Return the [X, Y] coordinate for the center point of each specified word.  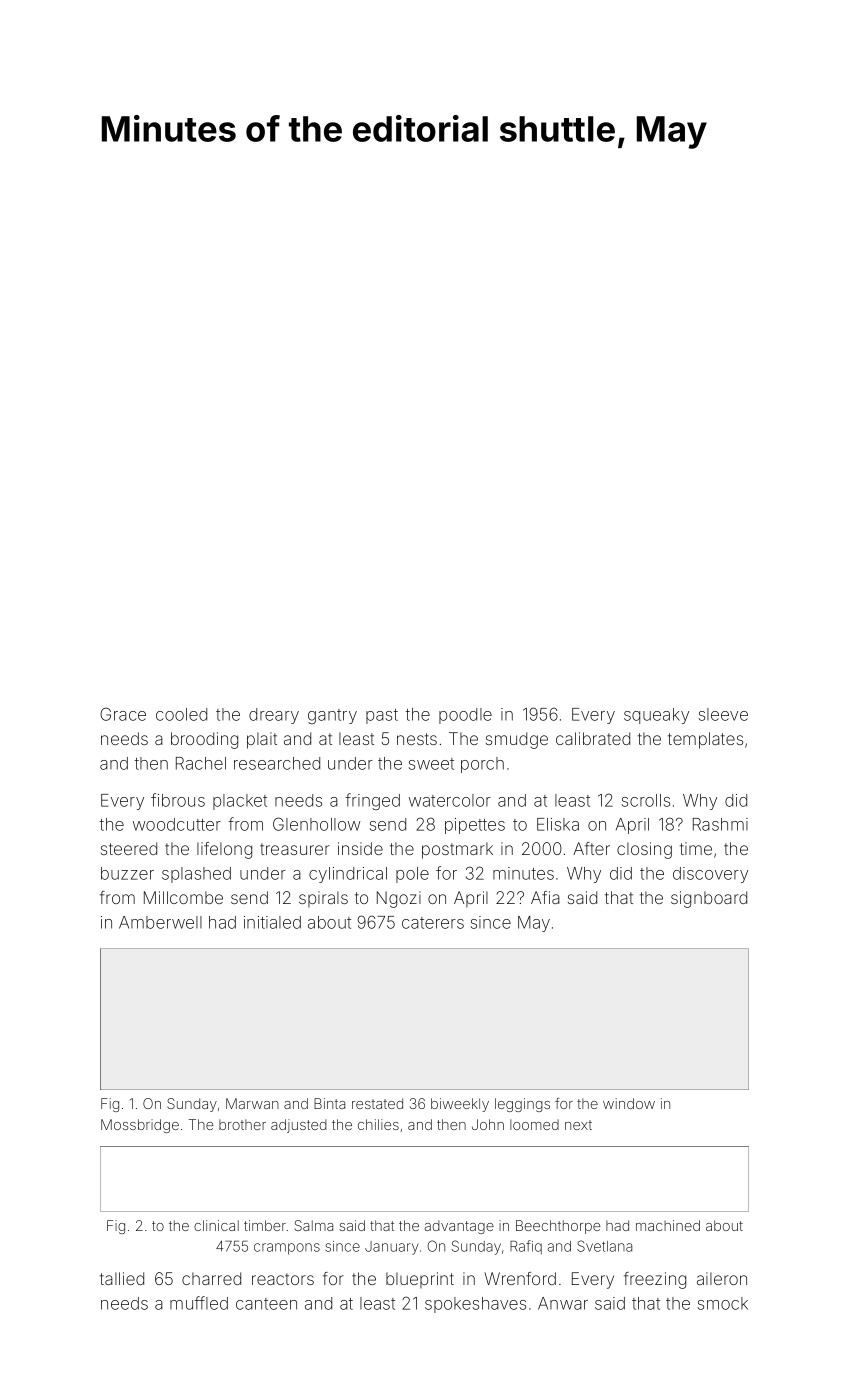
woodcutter [177, 824]
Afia [545, 897]
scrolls [646, 800]
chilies [378, 1124]
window [629, 1103]
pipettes [475, 826]
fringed [372, 801]
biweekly [460, 1105]
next [578, 1125]
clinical [216, 1225]
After [591, 848]
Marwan [252, 1103]
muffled [199, 1303]
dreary [274, 716]
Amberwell [160, 922]
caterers [433, 923]
